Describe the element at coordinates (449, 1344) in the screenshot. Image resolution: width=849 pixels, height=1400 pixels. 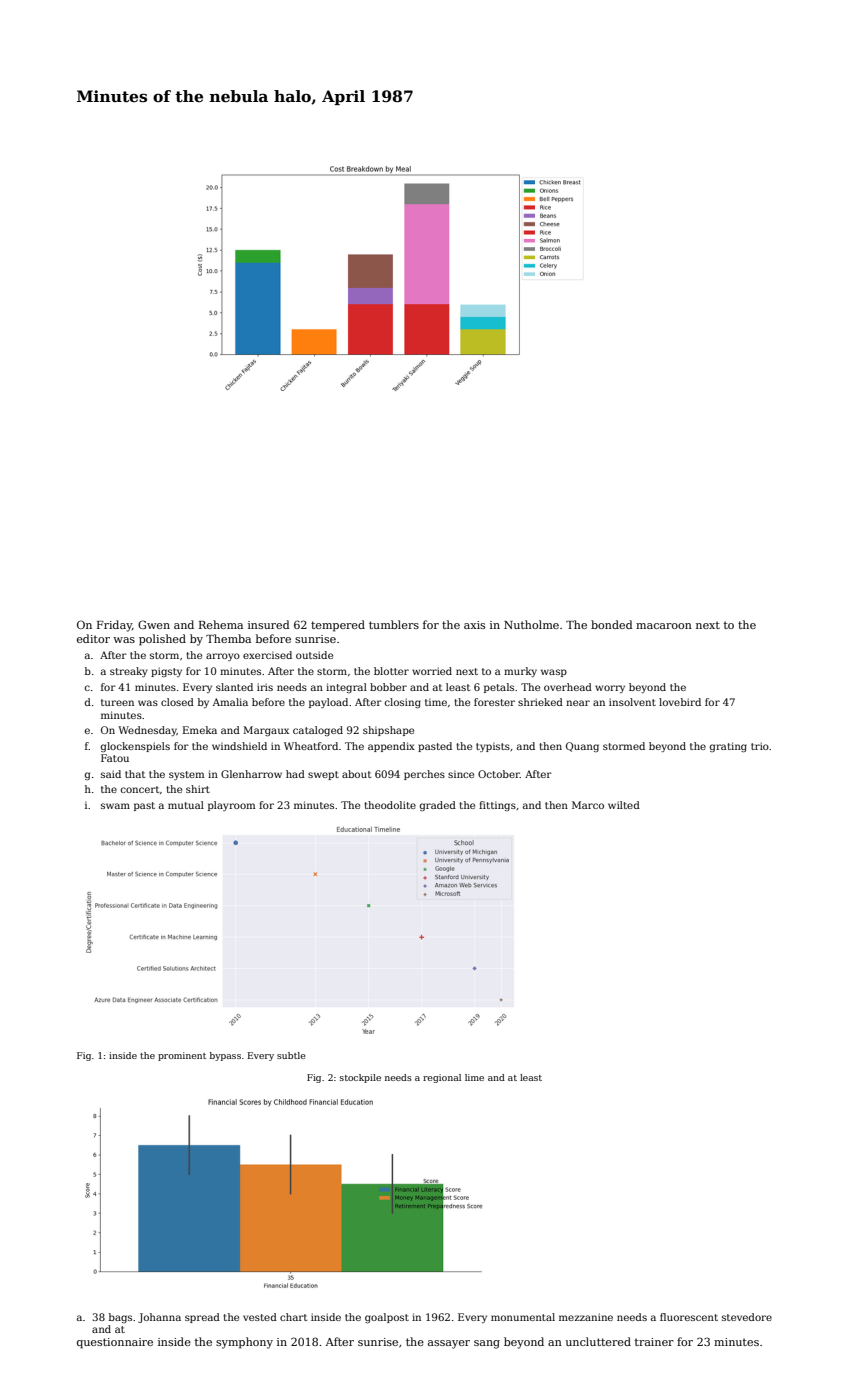
I see `assayer` at that location.
